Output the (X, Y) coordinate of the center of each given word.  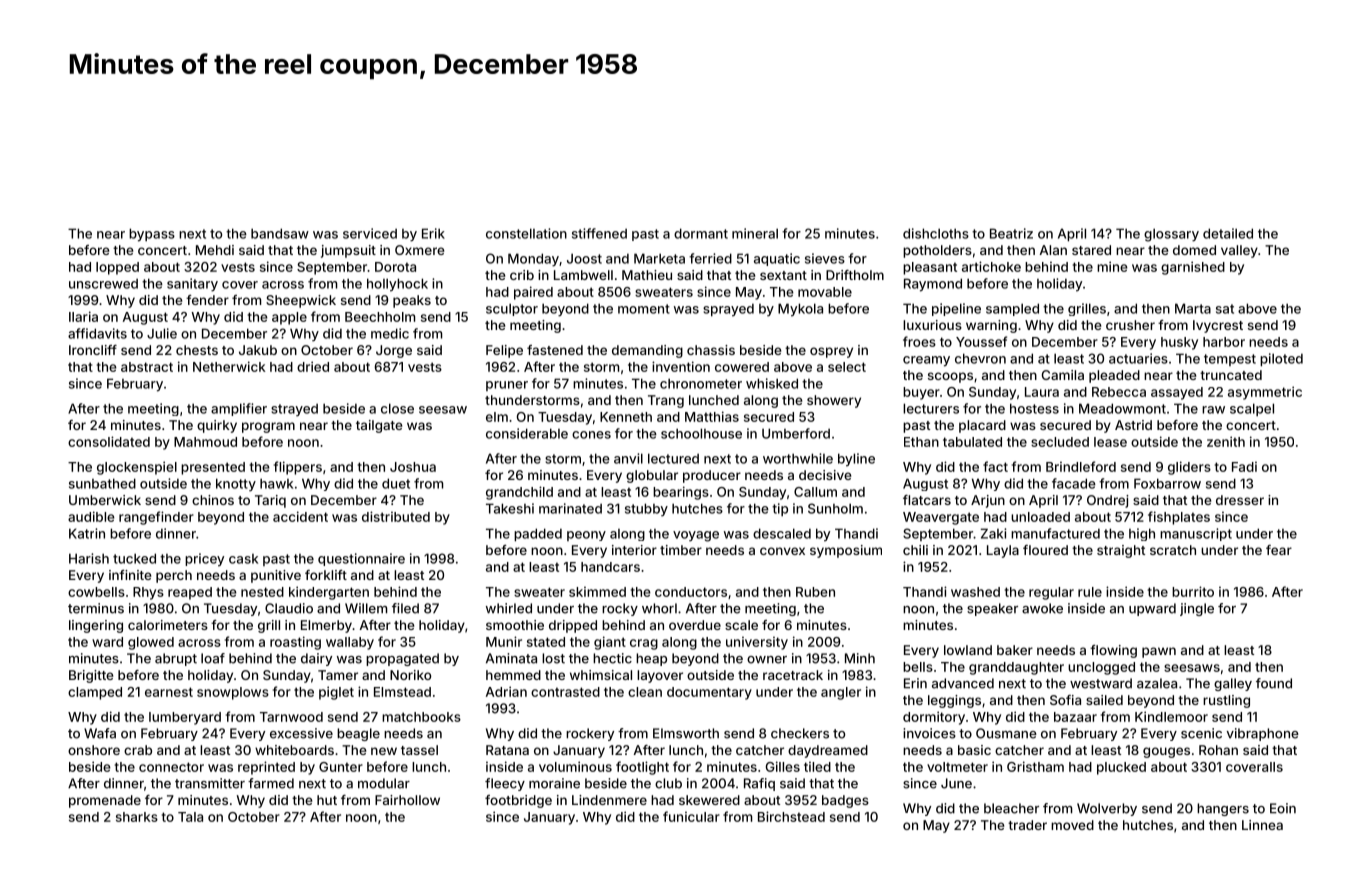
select (847, 367)
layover (660, 676)
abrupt (176, 659)
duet (396, 483)
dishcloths (936, 233)
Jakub (258, 350)
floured (1045, 550)
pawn (1159, 652)
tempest (1230, 360)
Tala (190, 817)
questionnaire (361, 559)
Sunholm (835, 508)
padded (538, 535)
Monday (533, 260)
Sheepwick (301, 301)
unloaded (1040, 517)
